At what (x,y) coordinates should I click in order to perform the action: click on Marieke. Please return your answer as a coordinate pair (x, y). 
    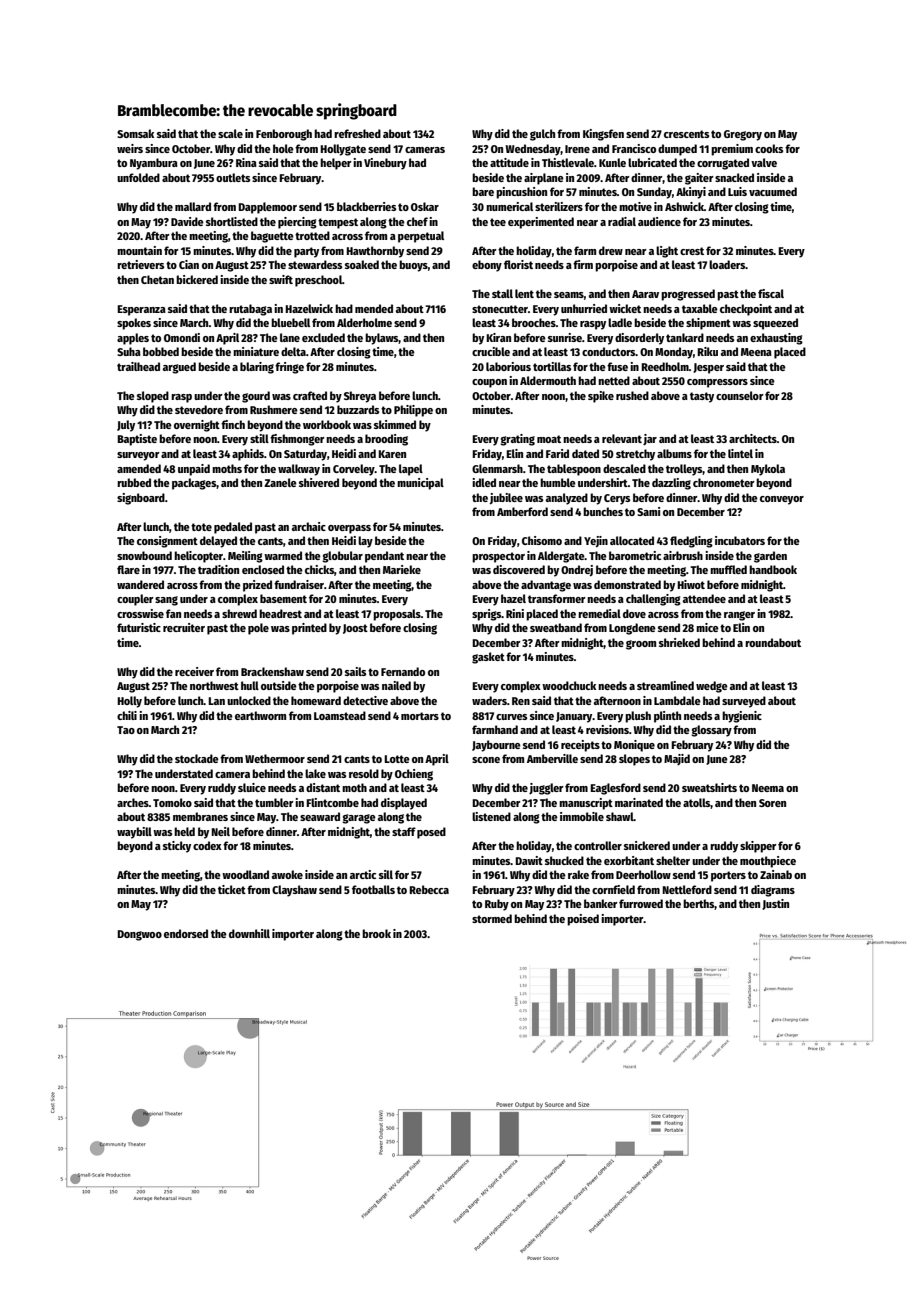
    Looking at the image, I should click on (402, 569).
